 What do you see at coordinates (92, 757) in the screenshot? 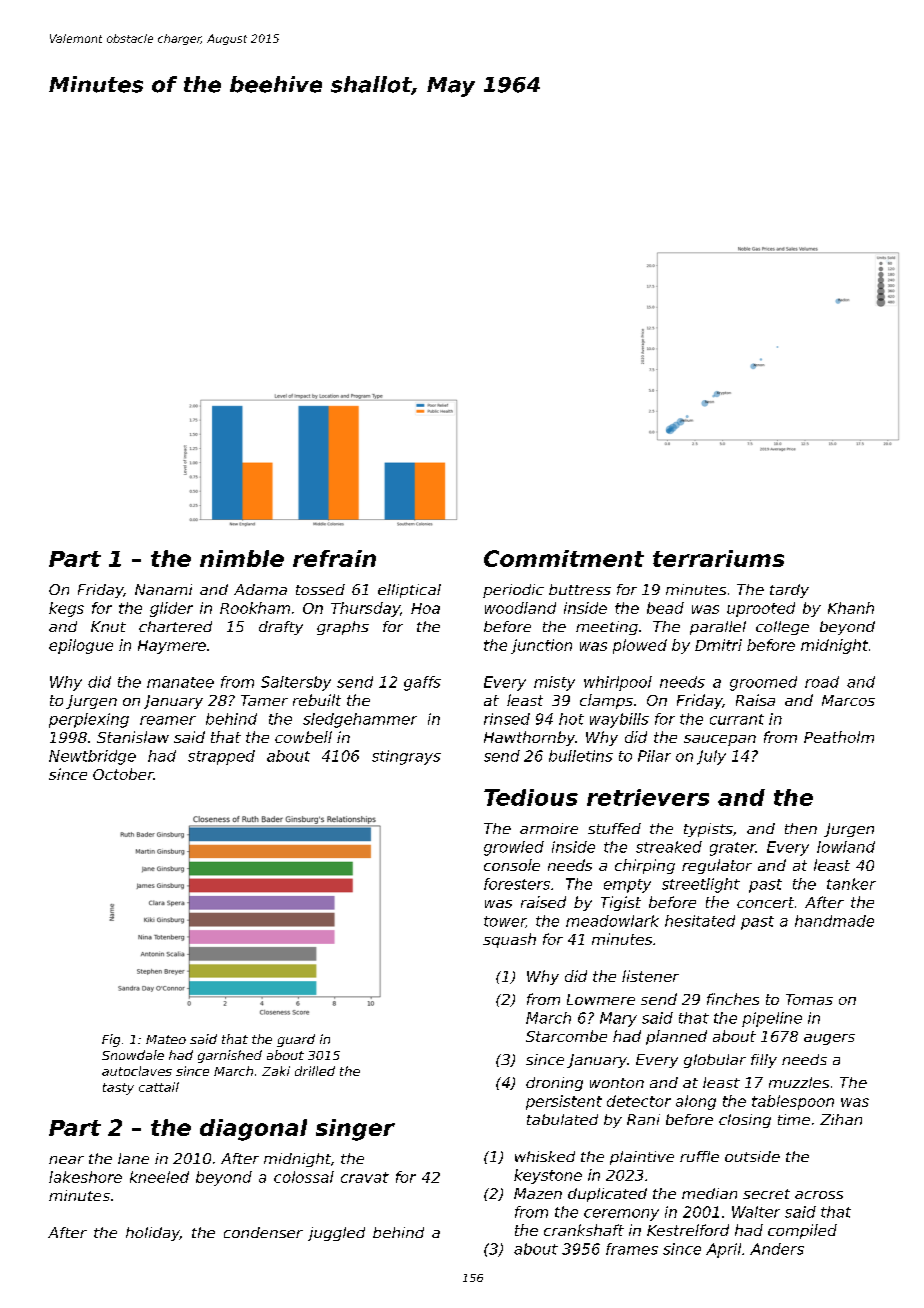
I see `Newtbridge` at bounding box center [92, 757].
